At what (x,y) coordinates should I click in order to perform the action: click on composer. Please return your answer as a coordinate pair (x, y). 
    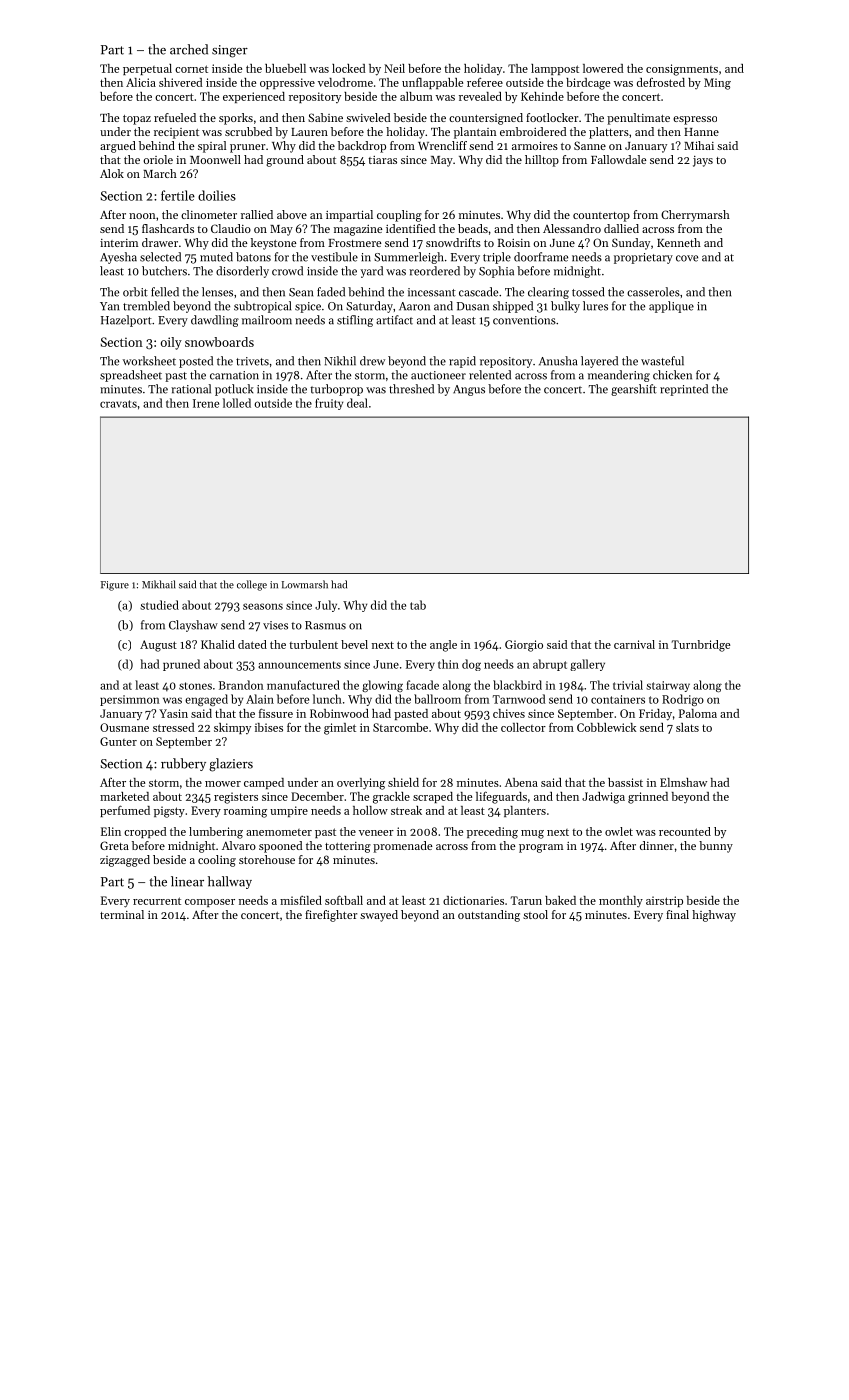
    Looking at the image, I should click on (210, 903).
